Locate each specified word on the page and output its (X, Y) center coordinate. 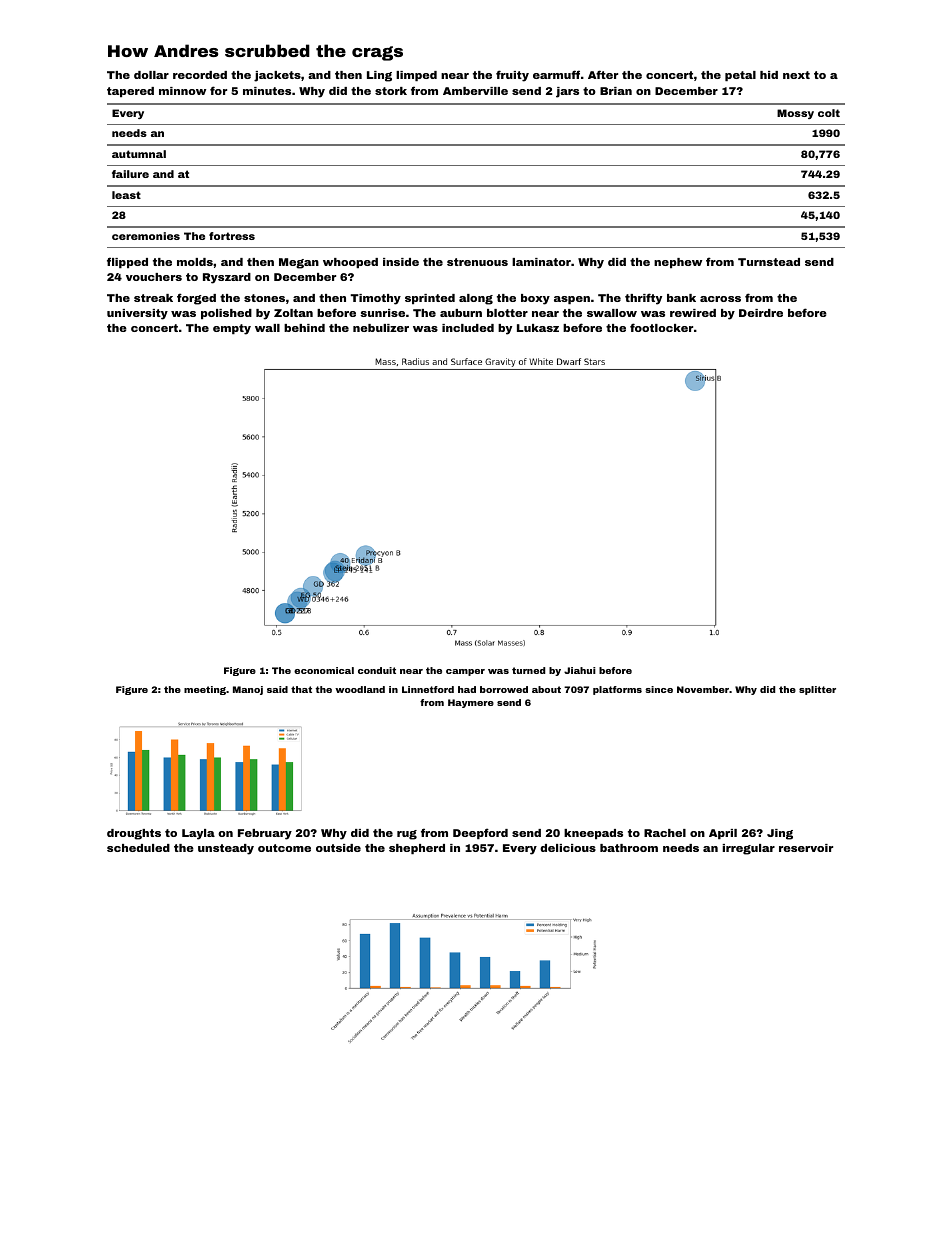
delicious (568, 848)
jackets (277, 76)
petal (740, 76)
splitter (817, 690)
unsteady (226, 849)
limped (416, 76)
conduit (377, 670)
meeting (205, 690)
